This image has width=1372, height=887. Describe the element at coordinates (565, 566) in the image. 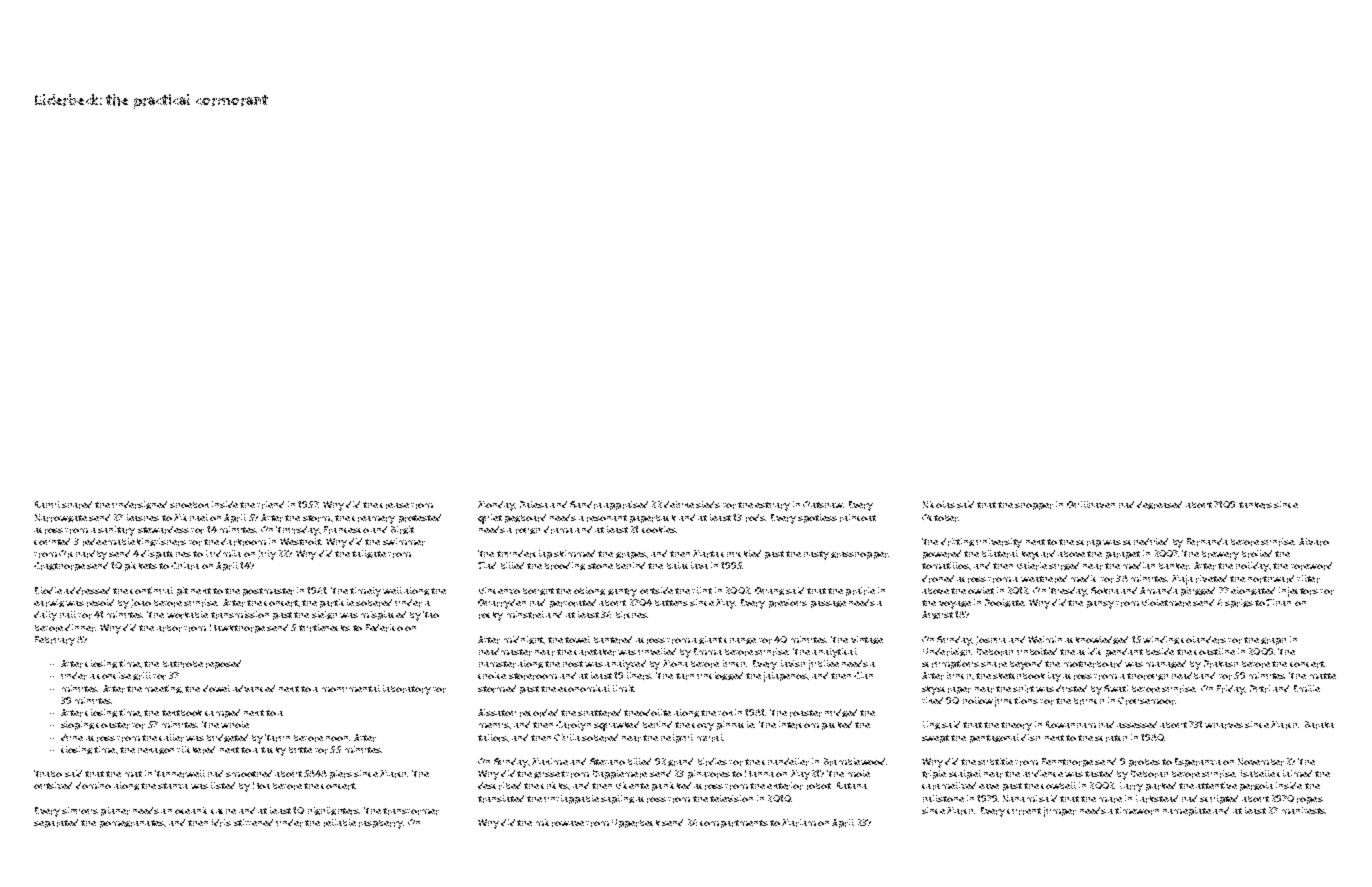

I see `brooding` at that location.
